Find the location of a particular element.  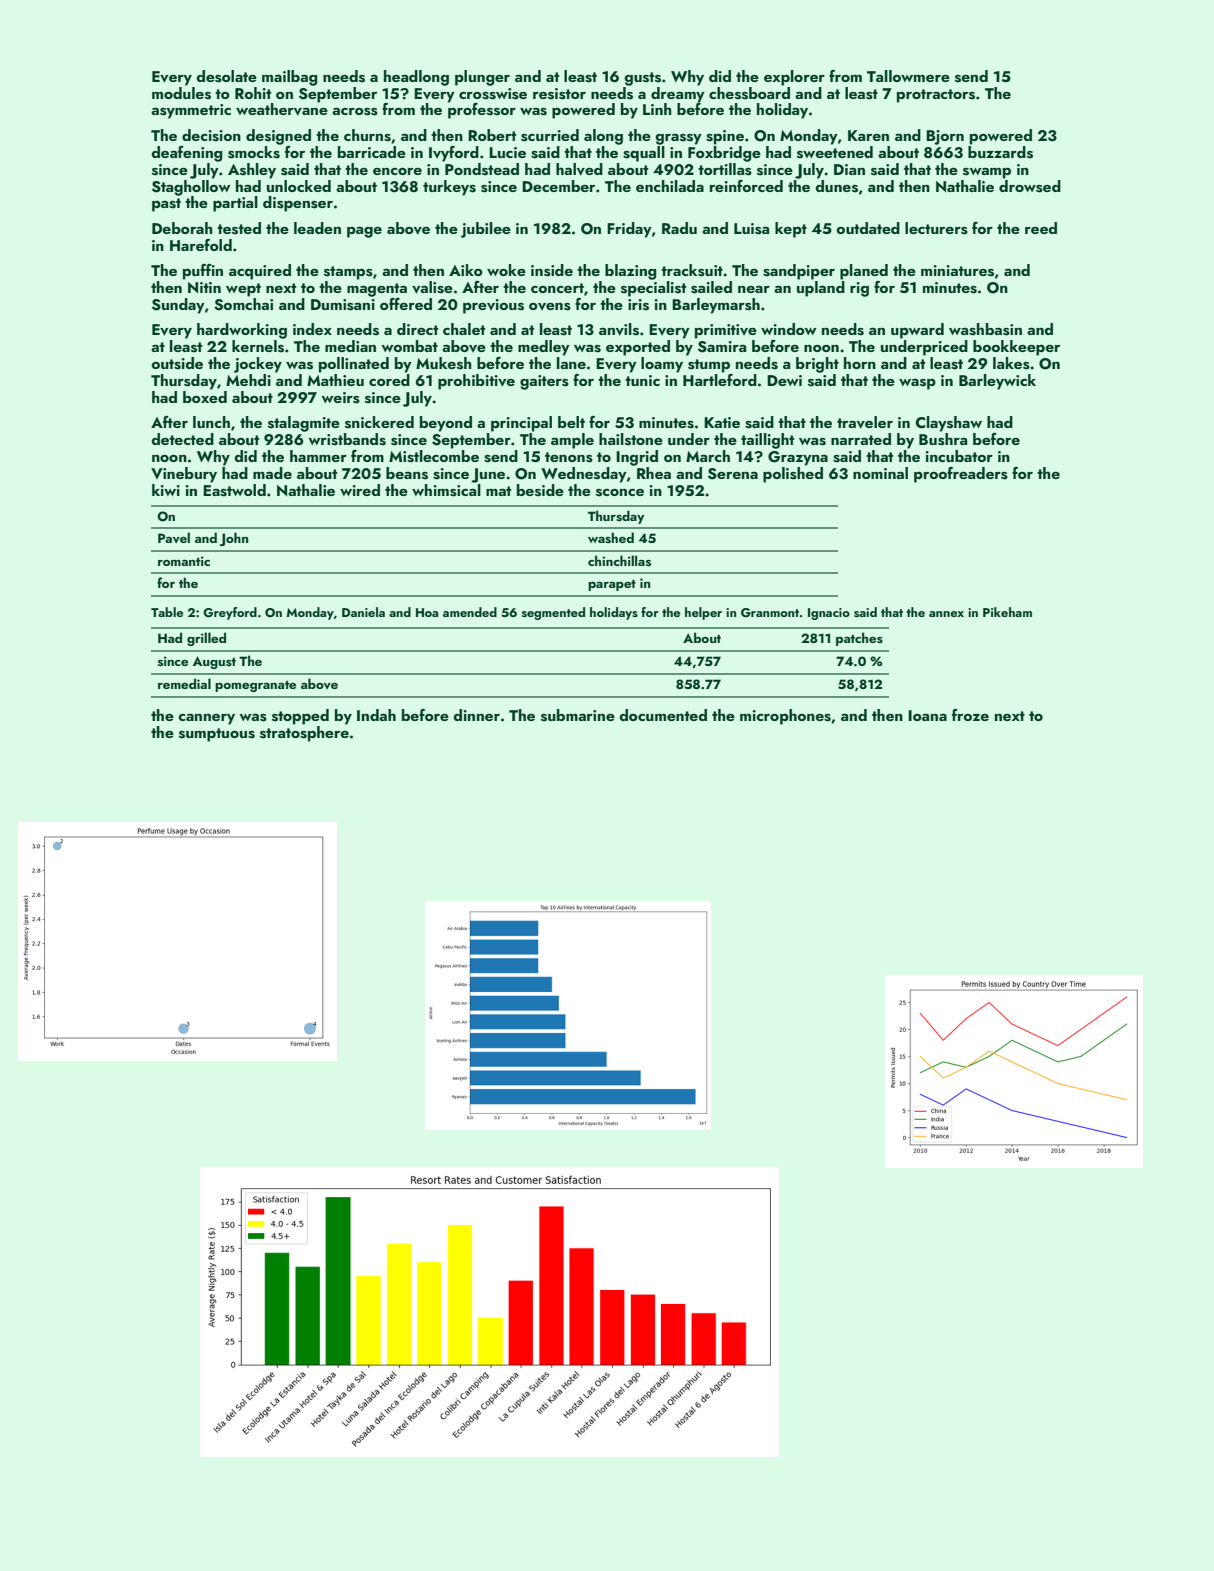

hammer is located at coordinates (318, 456).
